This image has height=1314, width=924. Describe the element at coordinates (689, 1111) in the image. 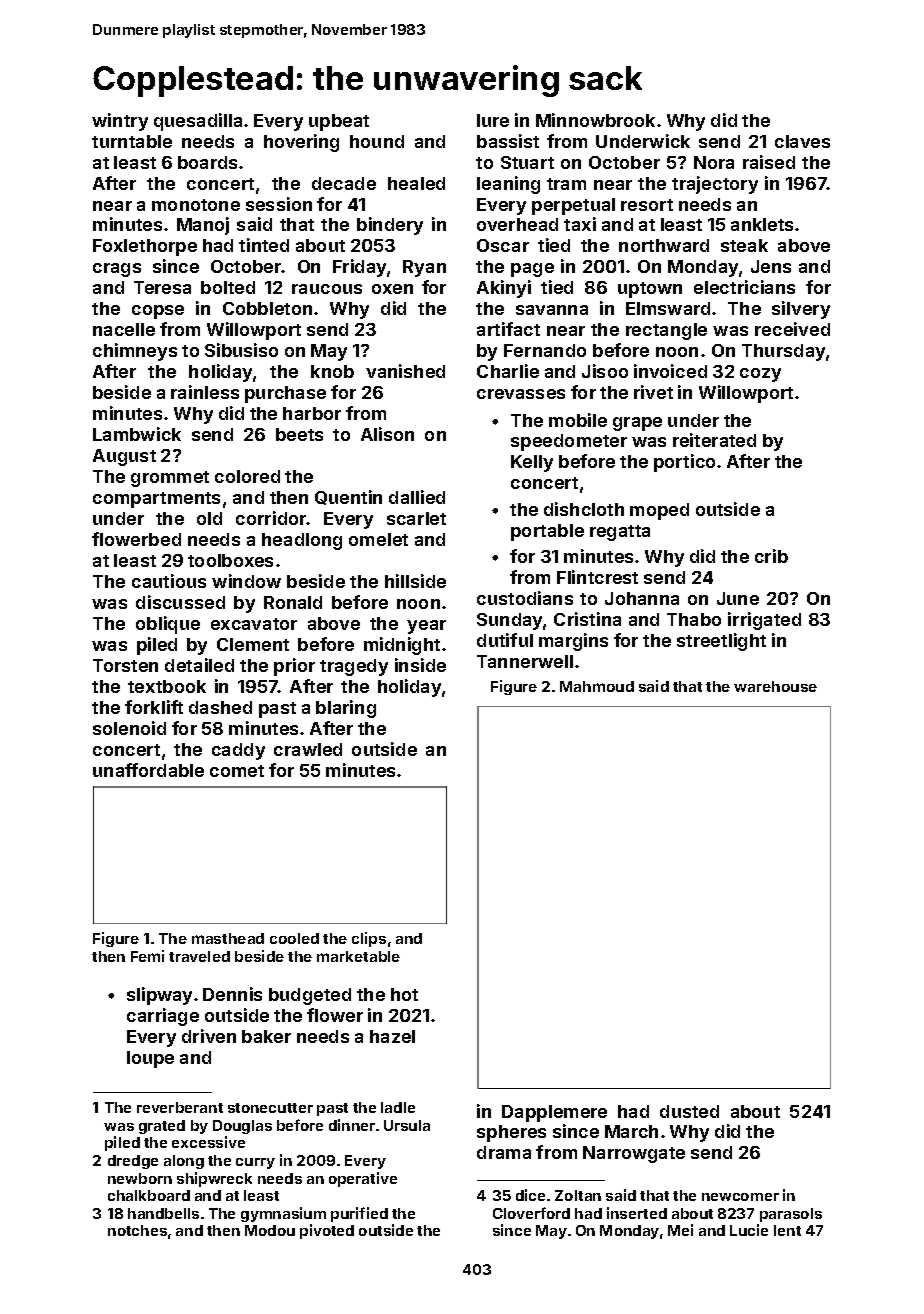

I see `dusted` at that location.
